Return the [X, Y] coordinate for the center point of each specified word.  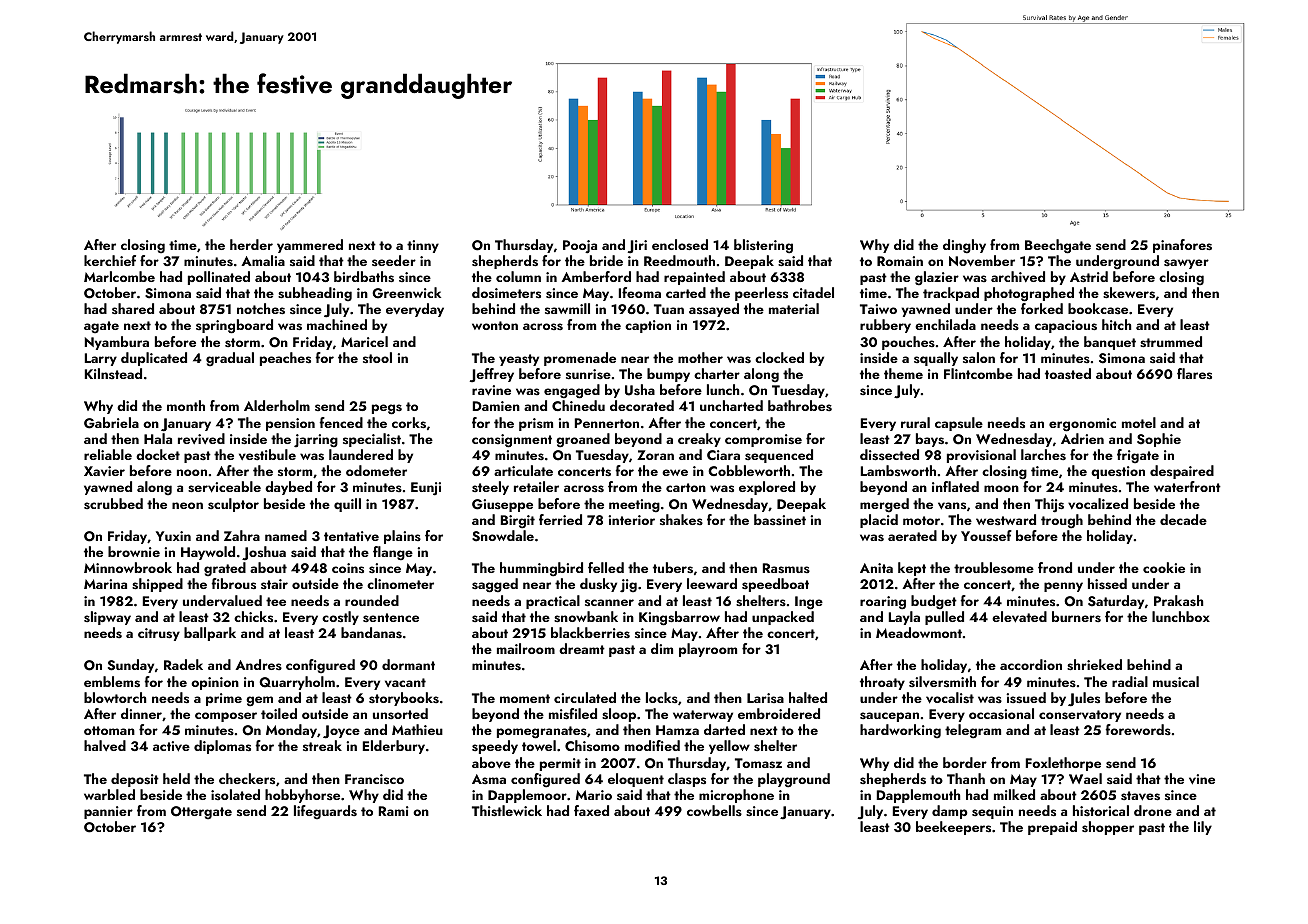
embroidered [779, 713]
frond [1055, 567]
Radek [183, 664]
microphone [736, 796]
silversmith [942, 681]
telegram [973, 731]
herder [251, 244]
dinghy [964, 246]
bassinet [780, 519]
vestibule [267, 454]
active [171, 746]
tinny [423, 246]
